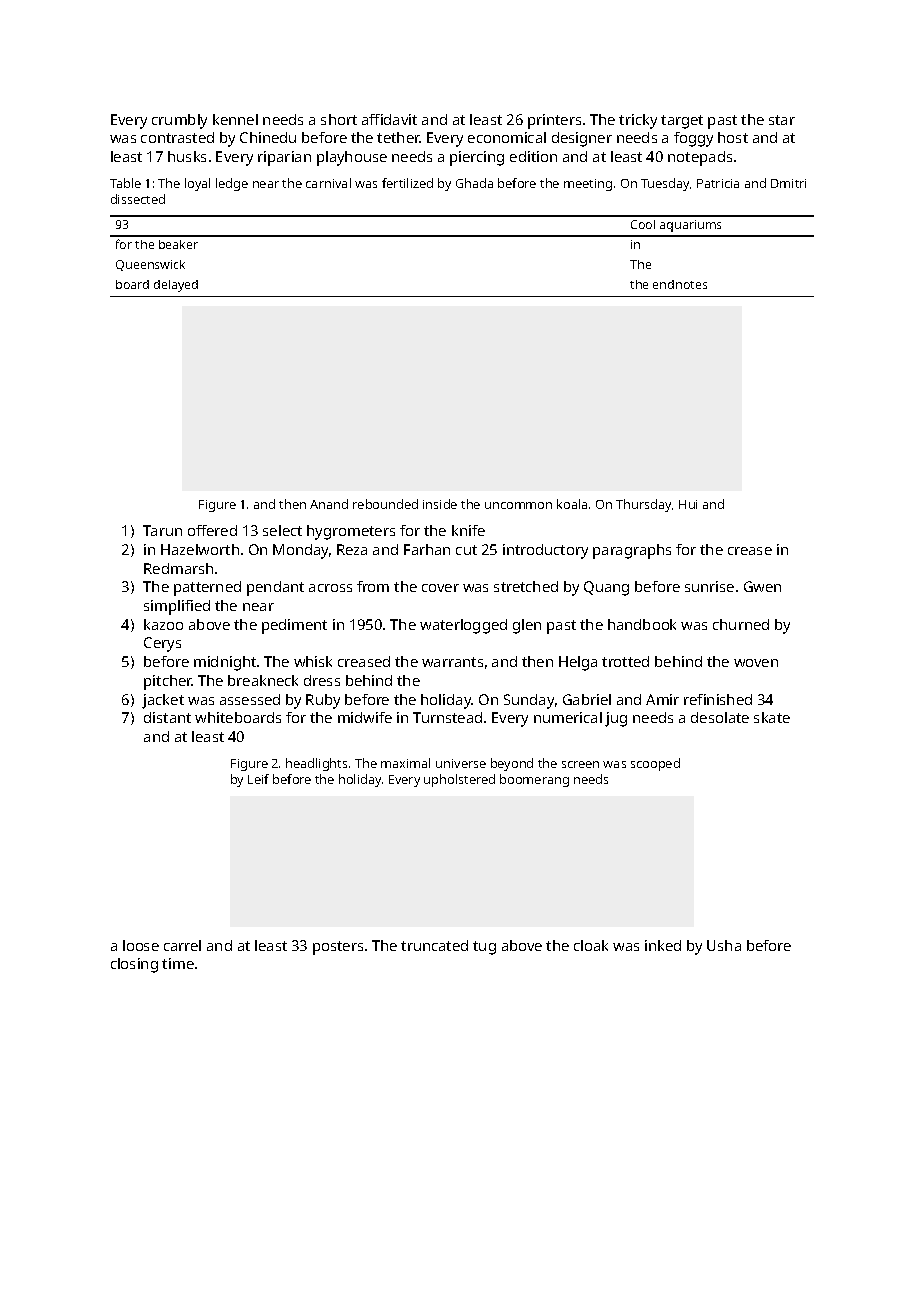 This image has height=1314, width=924. I want to click on Ghada, so click(474, 183).
